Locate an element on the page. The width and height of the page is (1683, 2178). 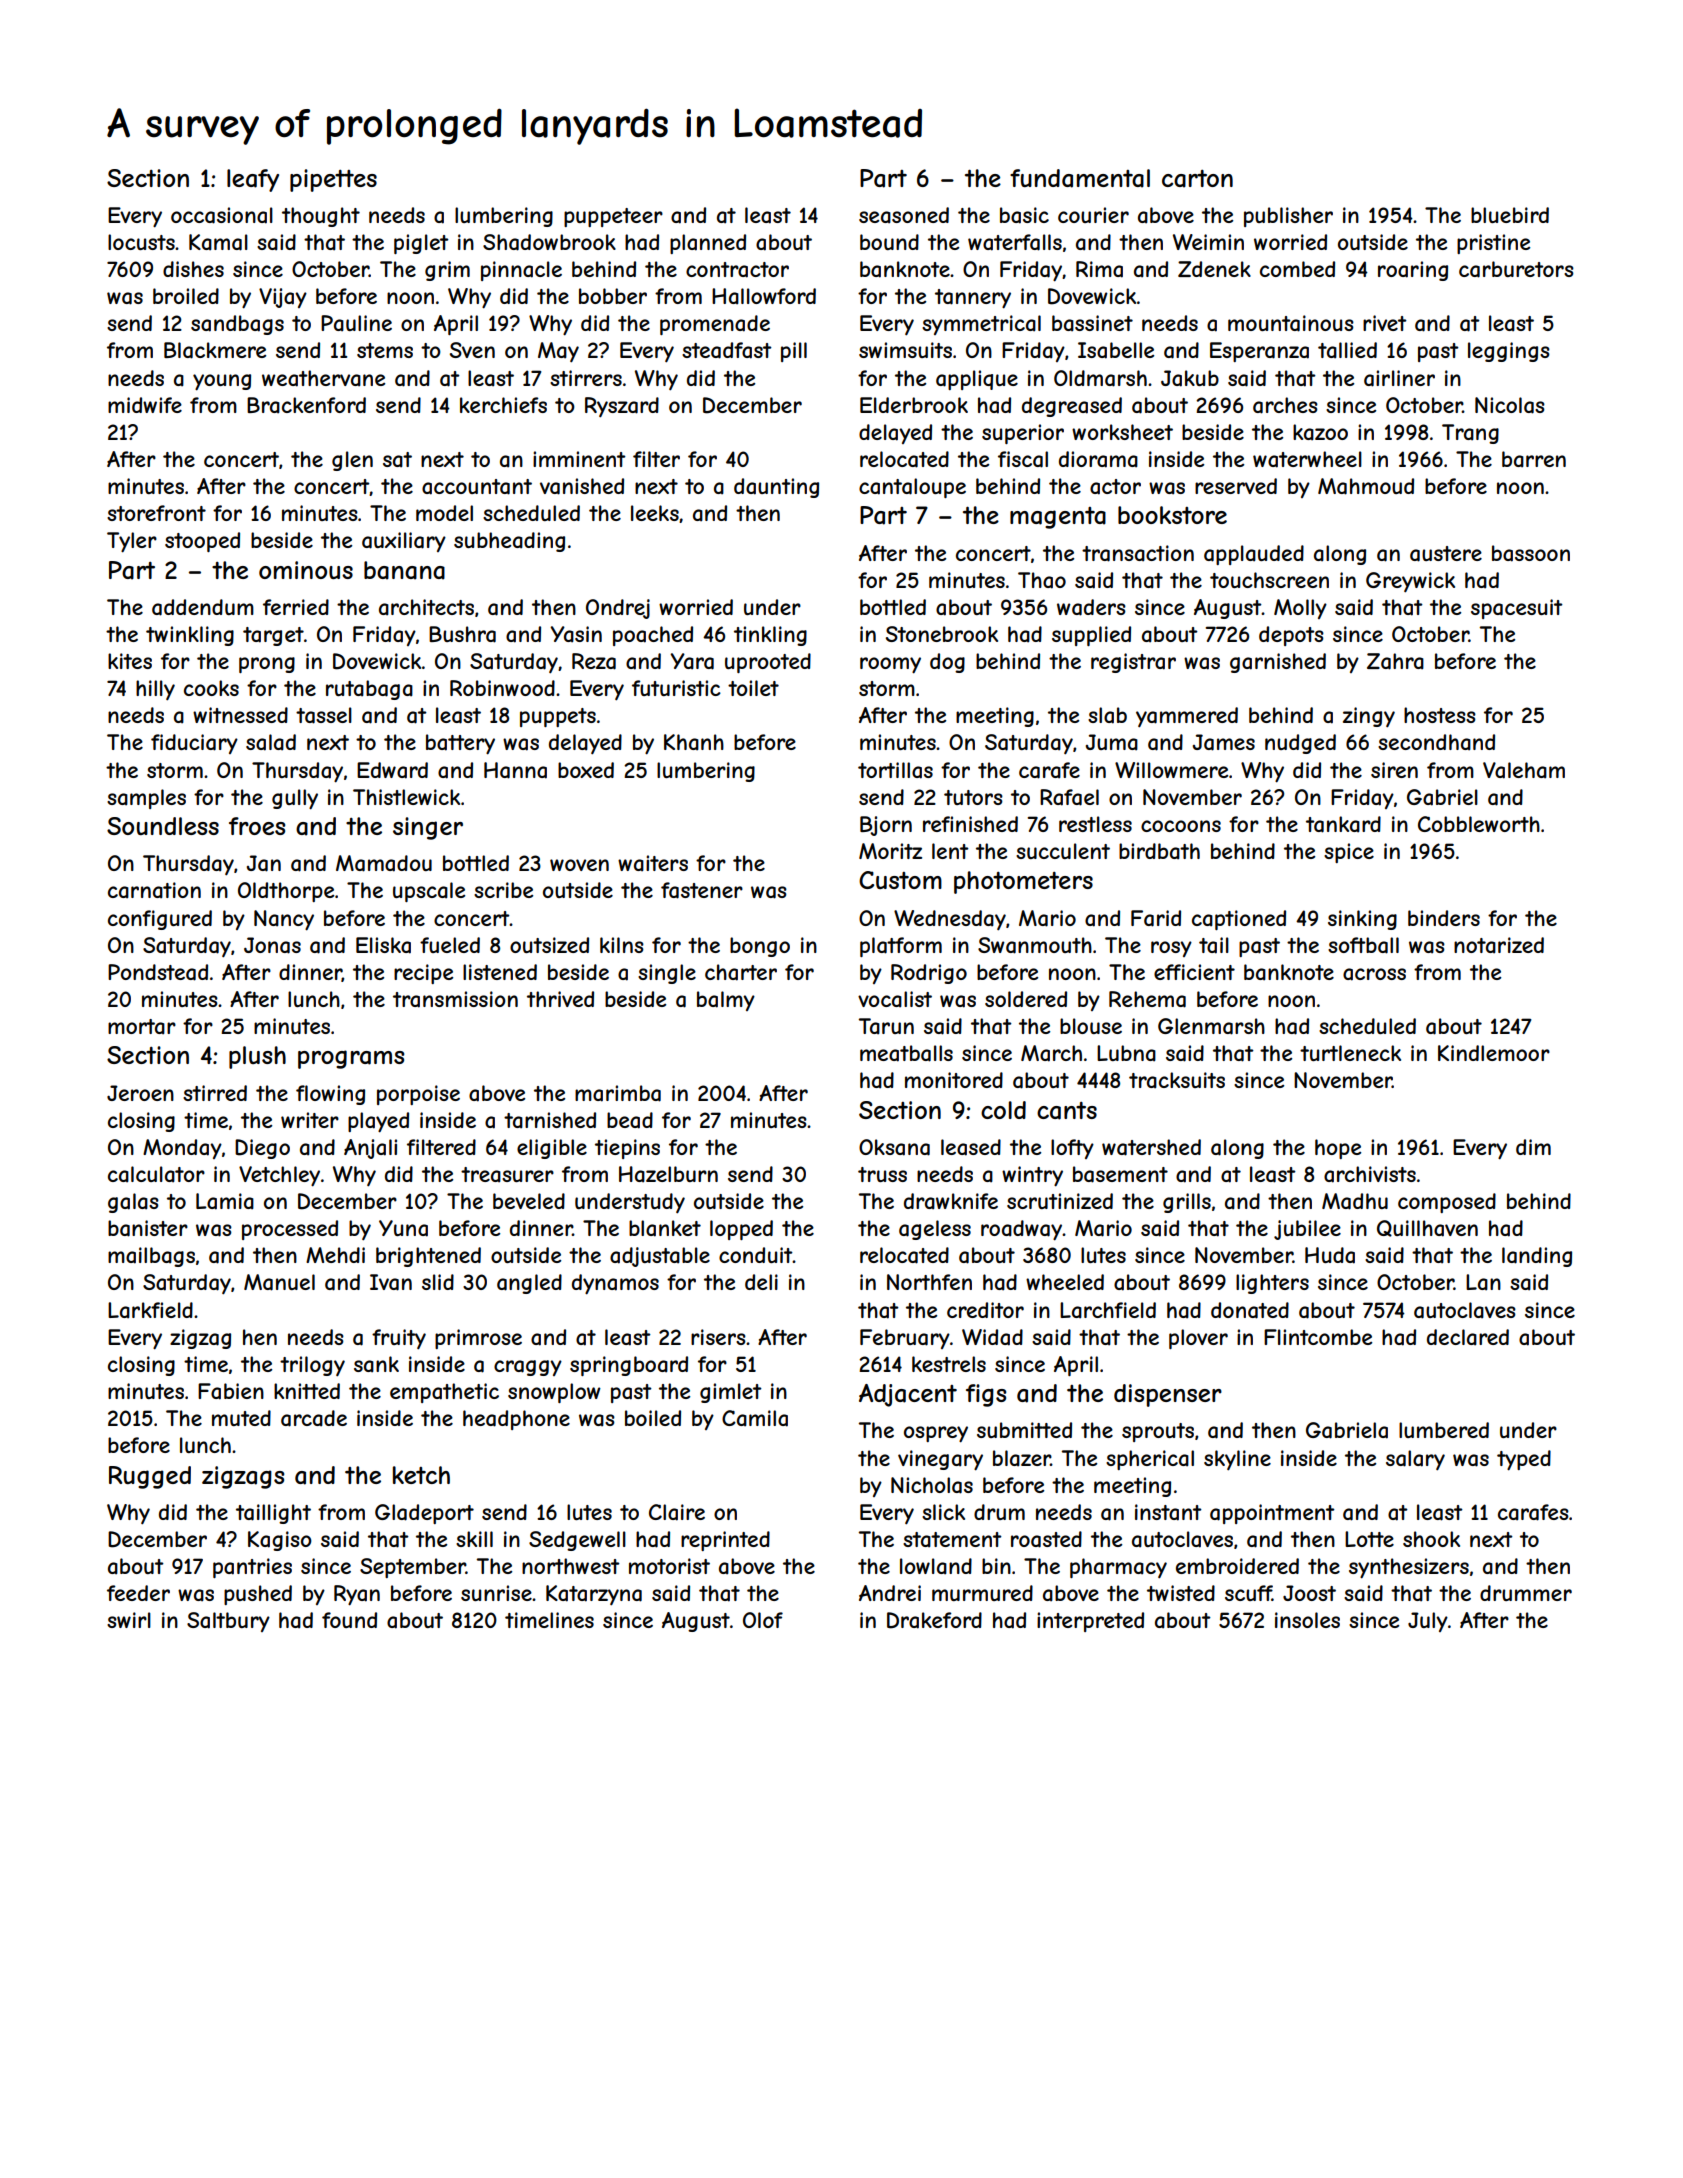
porpoise is located at coordinates (418, 1095).
